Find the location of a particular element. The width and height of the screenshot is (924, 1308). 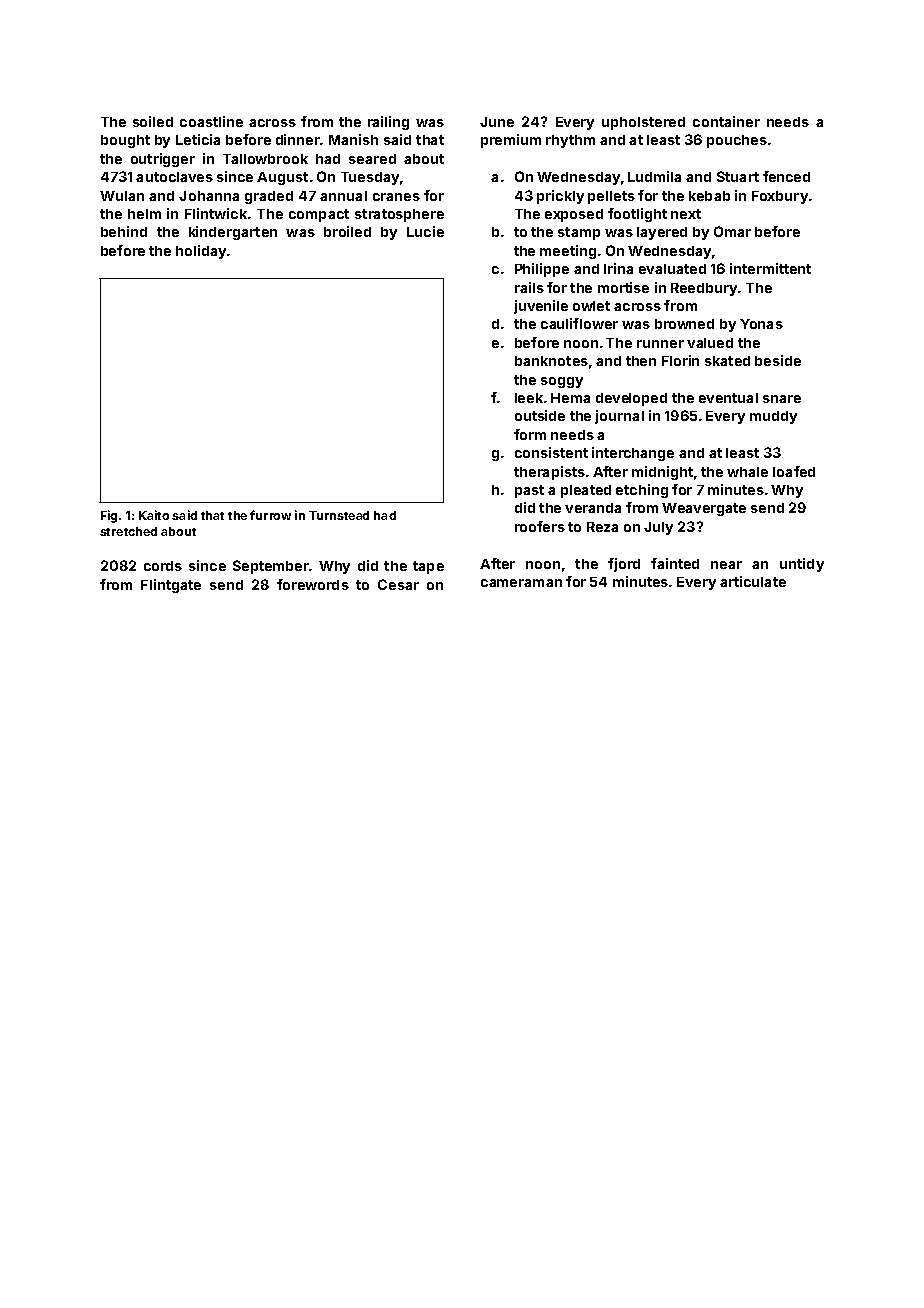

Reedbury is located at coordinates (704, 289).
